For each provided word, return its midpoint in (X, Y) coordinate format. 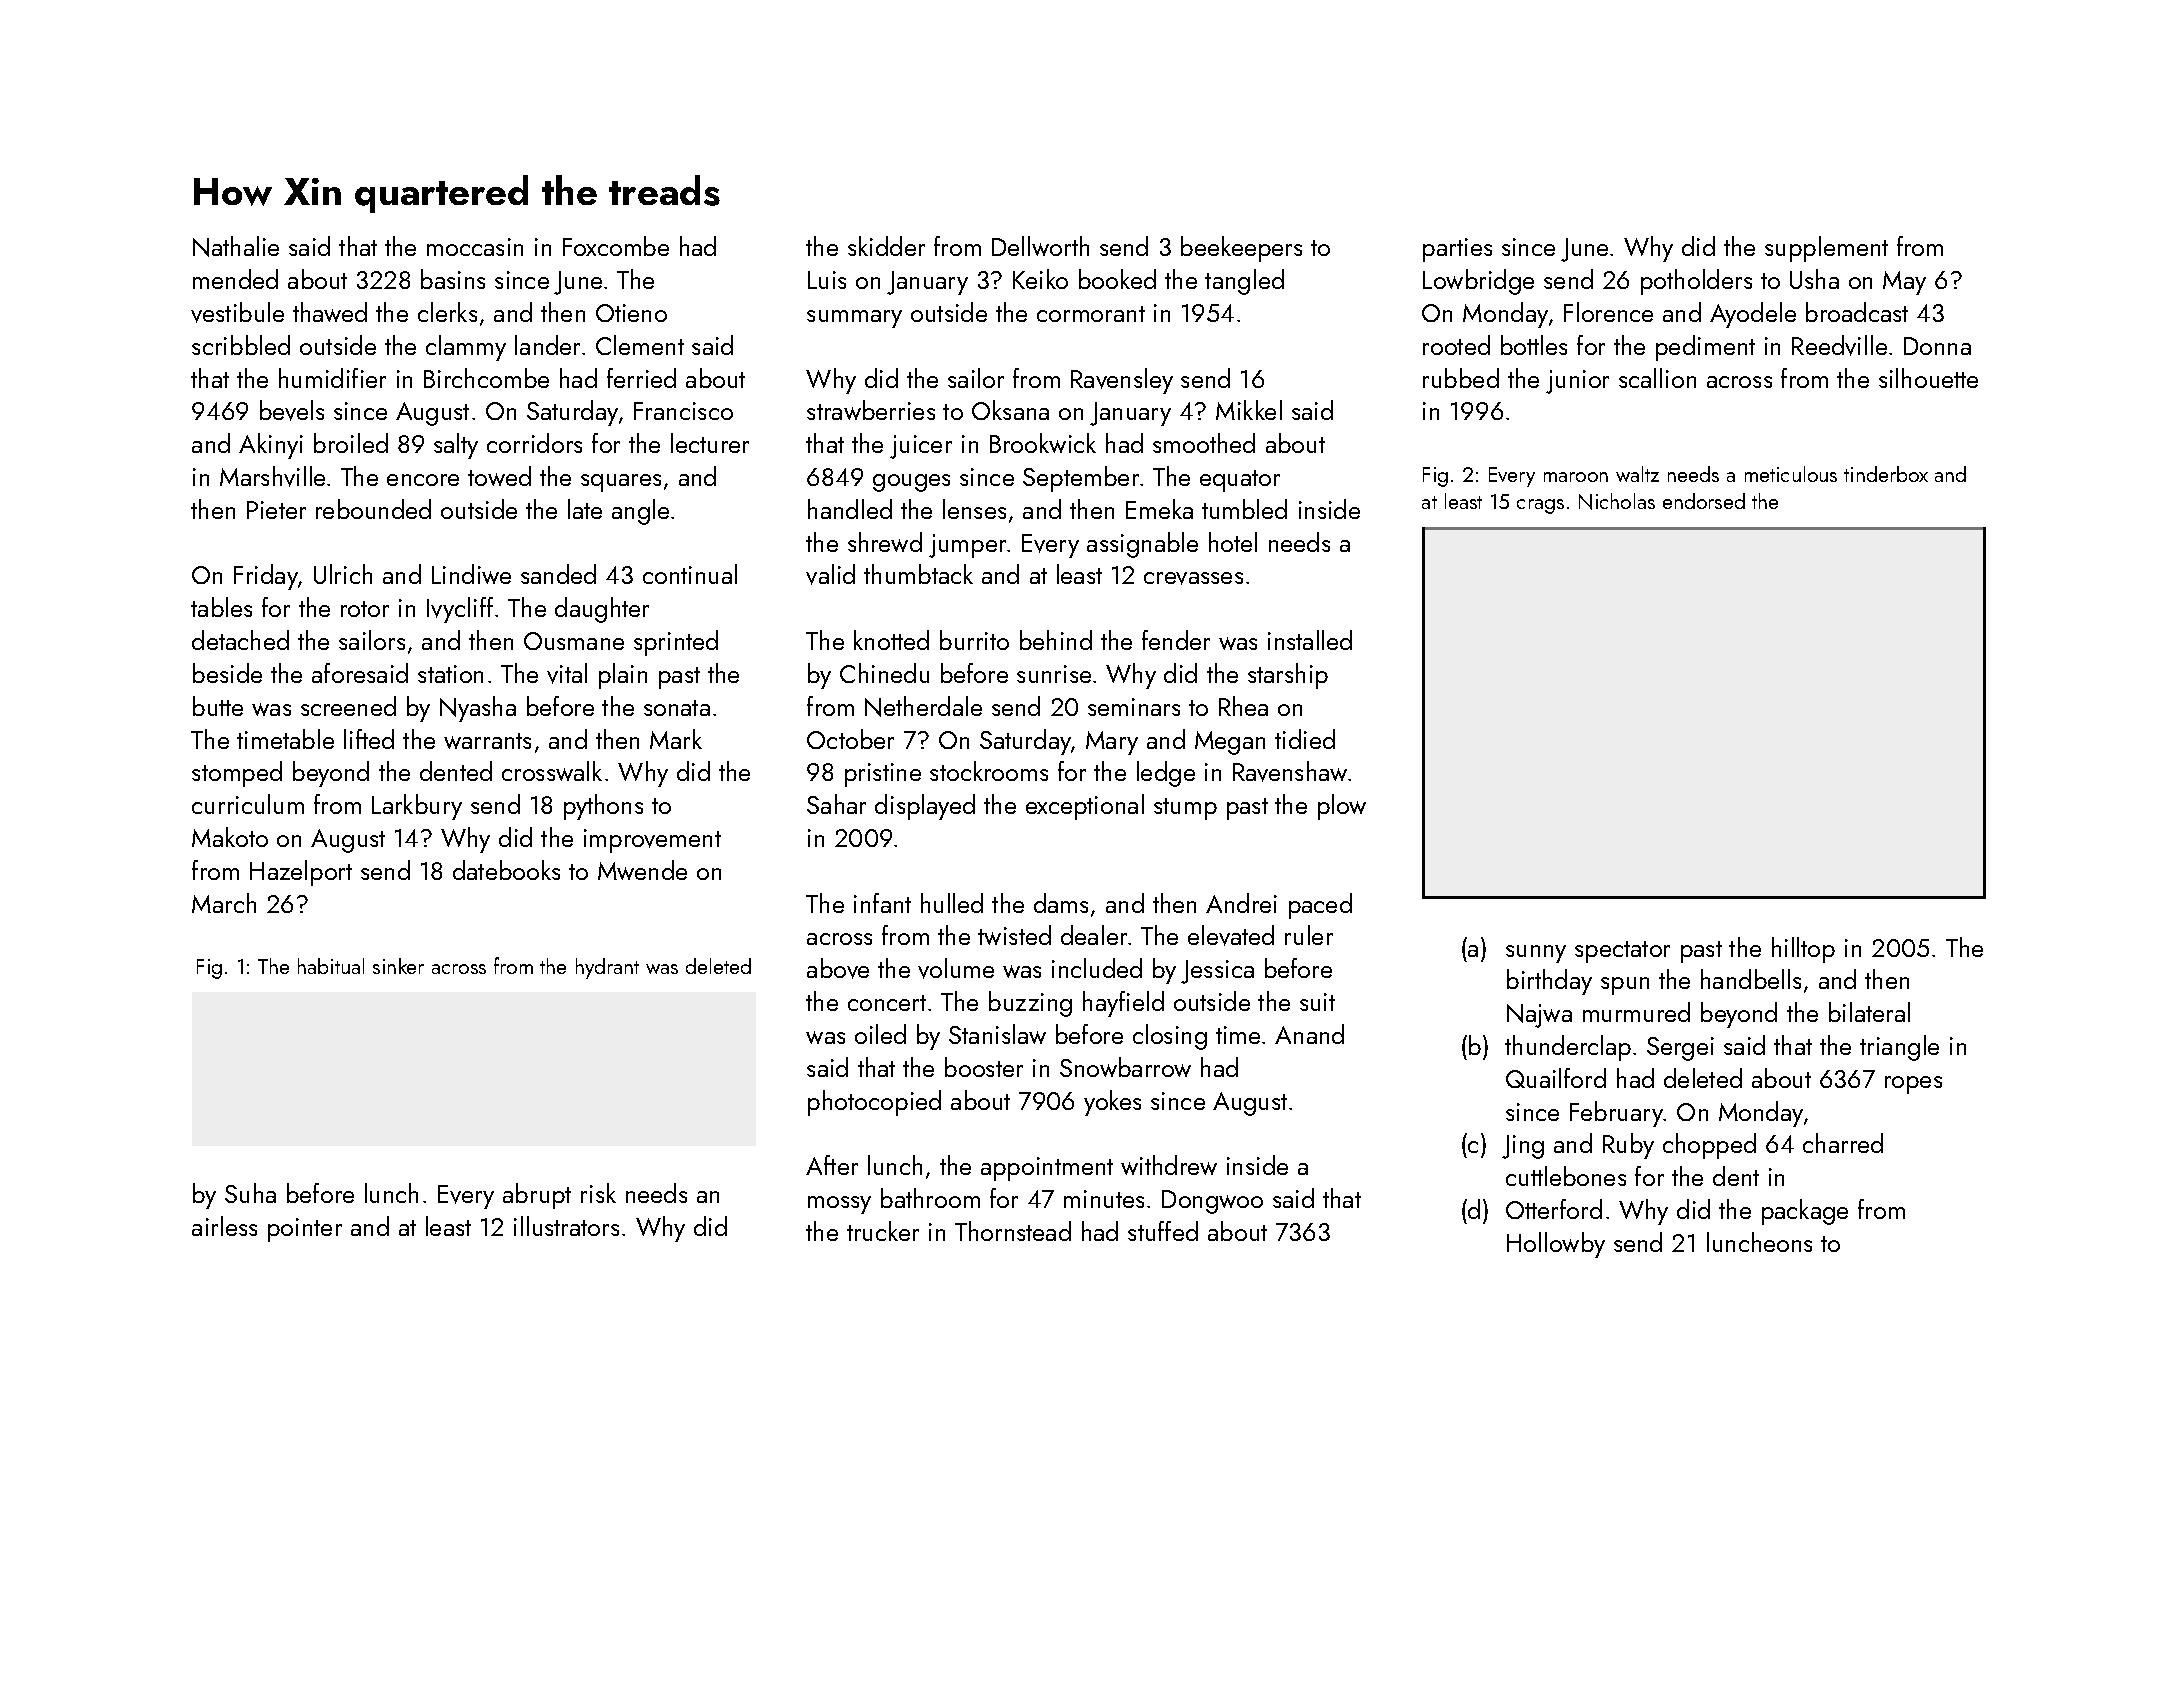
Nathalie (236, 246)
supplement (1826, 249)
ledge (1166, 774)
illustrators (566, 1226)
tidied (1305, 739)
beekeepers (1241, 249)
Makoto (230, 837)
